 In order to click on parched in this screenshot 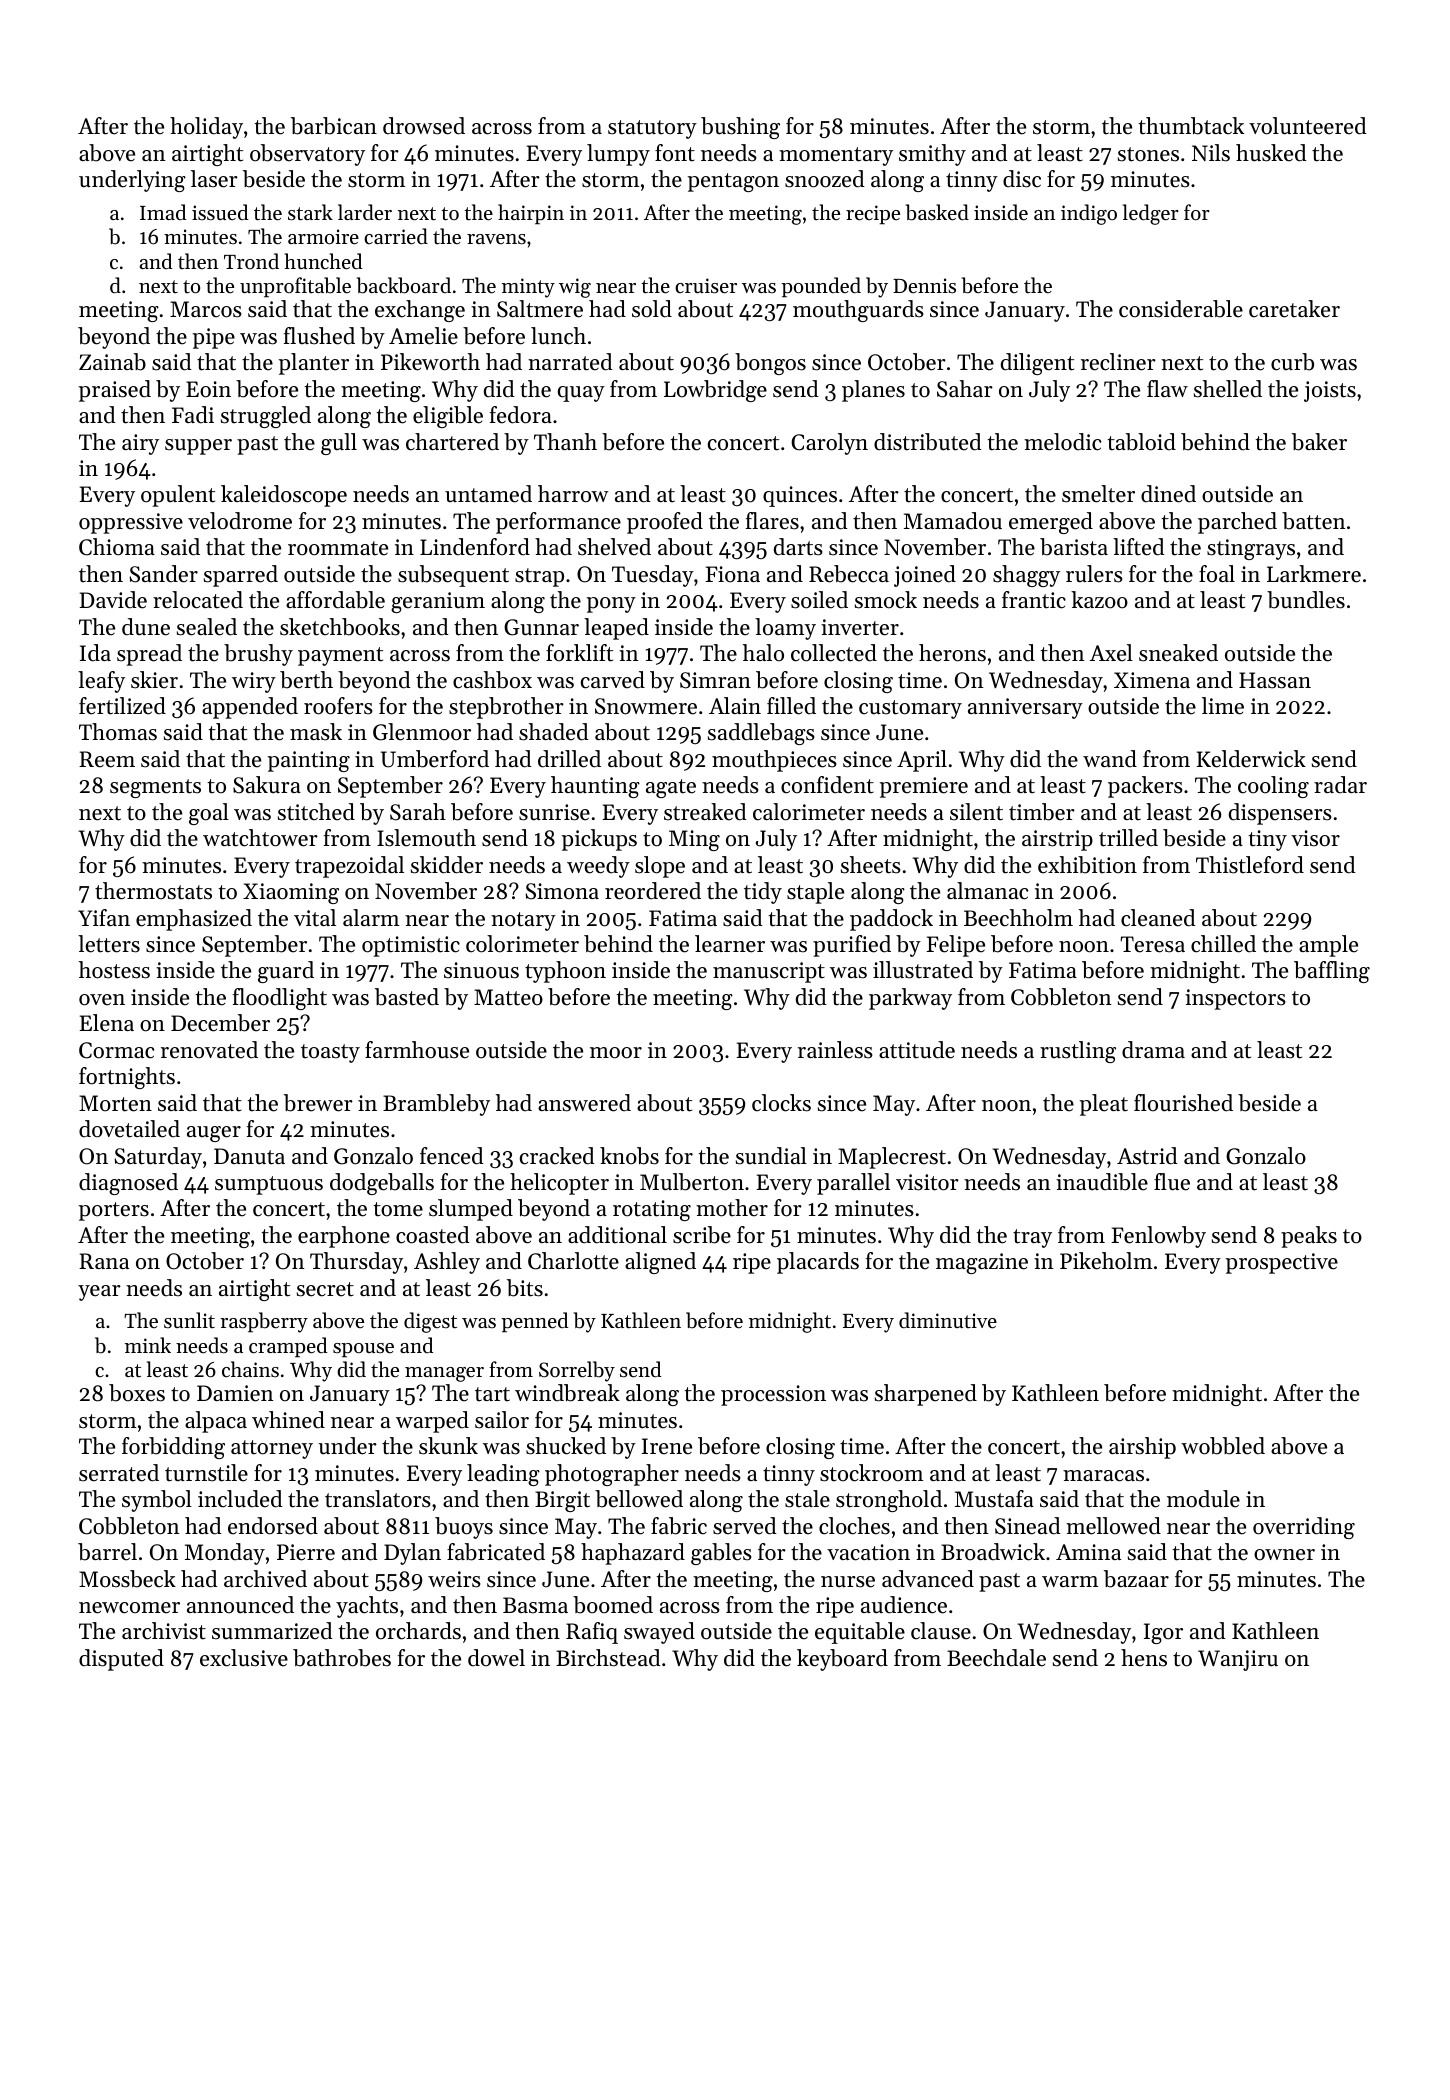, I will do `click(1237, 523)`.
